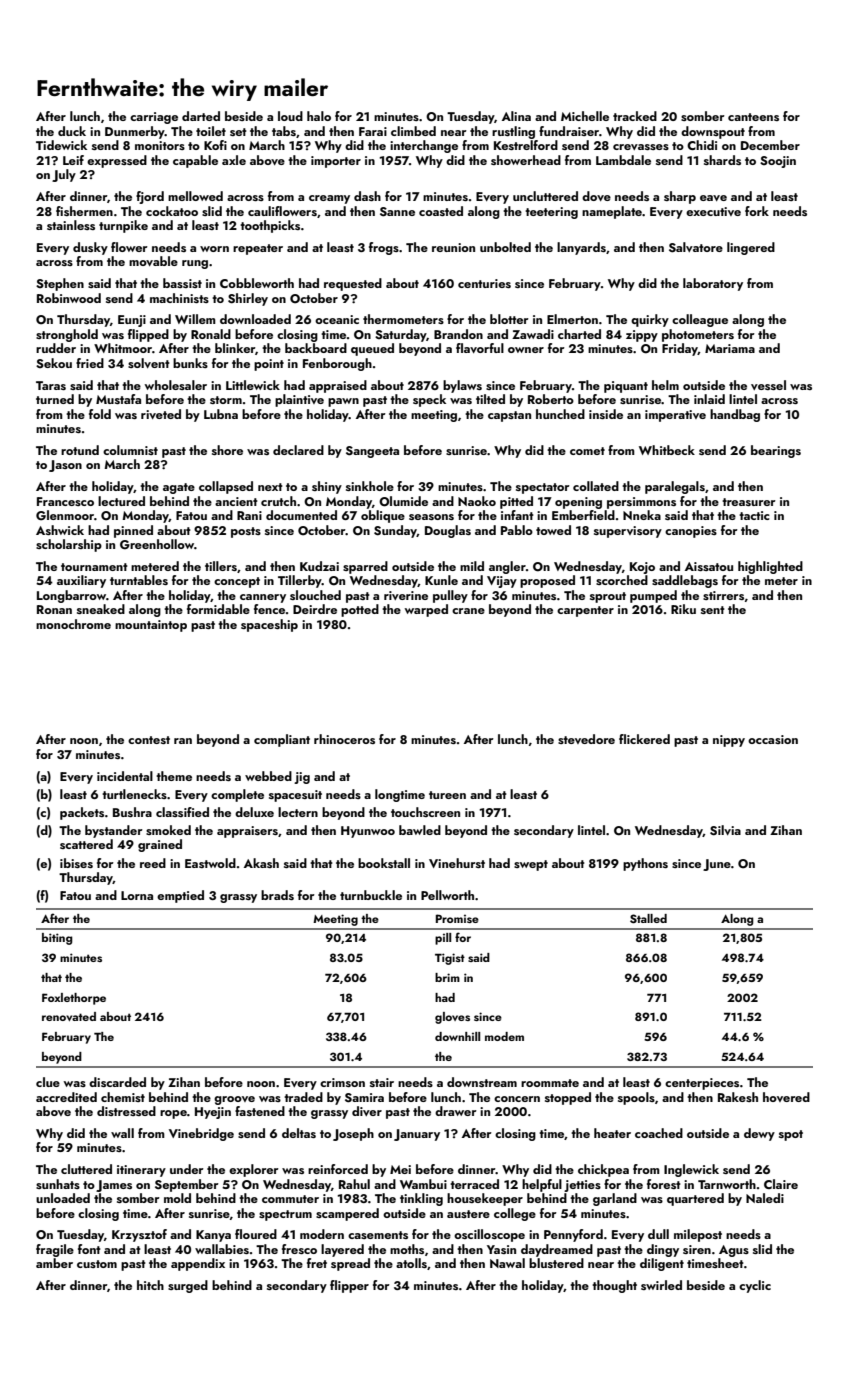  Describe the element at coordinates (683, 609) in the document. I see `Riku` at that location.
